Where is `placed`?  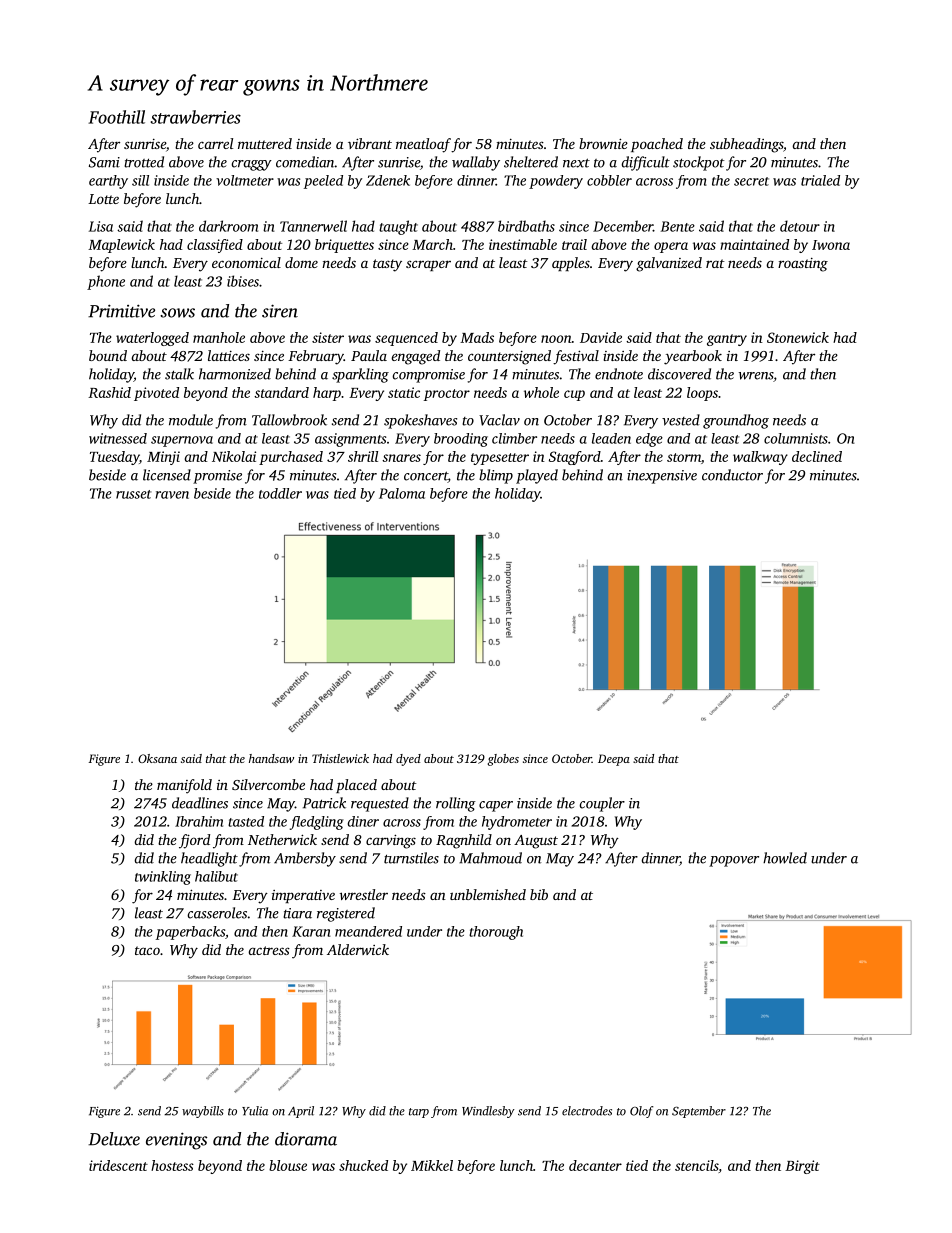
placed is located at coordinates (356, 786).
